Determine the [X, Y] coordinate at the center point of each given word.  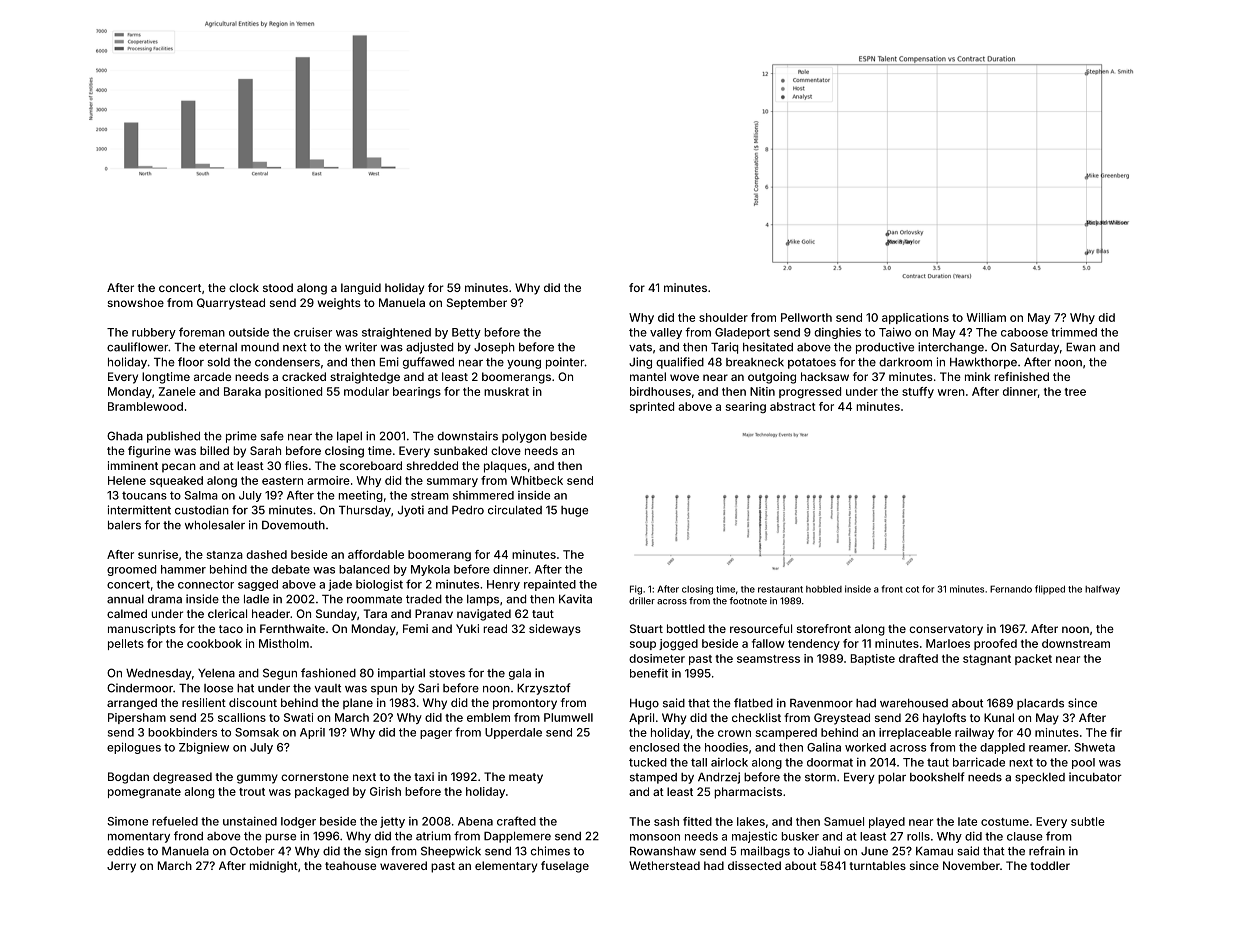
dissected [754, 865]
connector [206, 584]
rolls [918, 836]
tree [1075, 392]
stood [278, 287]
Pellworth [806, 317]
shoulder [723, 317]
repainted [550, 585]
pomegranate [144, 793]
